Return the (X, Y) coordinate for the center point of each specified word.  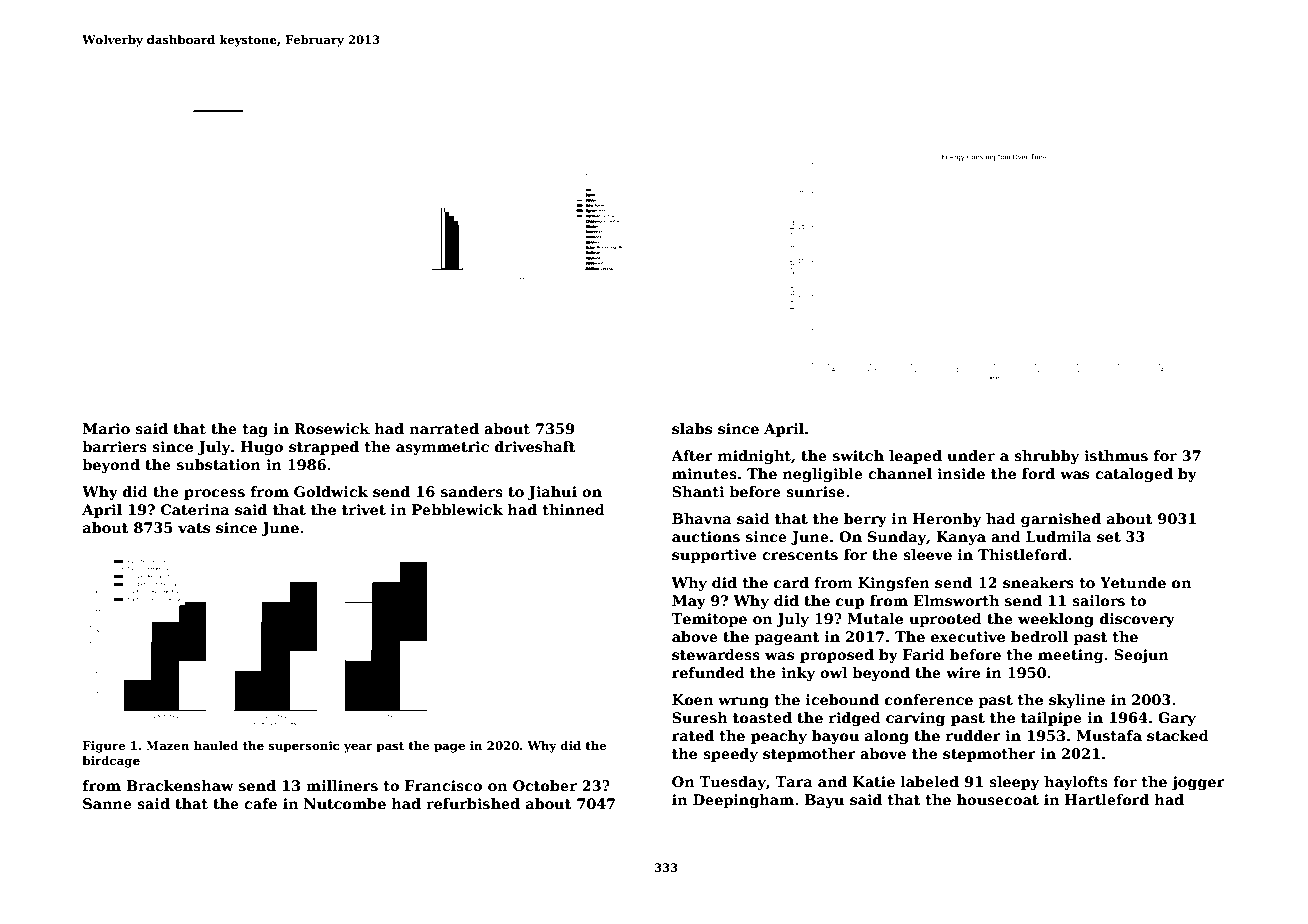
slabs (692, 428)
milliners (342, 785)
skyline (1077, 701)
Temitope (709, 620)
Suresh (700, 717)
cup (850, 603)
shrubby (1046, 457)
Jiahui (552, 493)
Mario (106, 428)
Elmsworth (956, 600)
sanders (472, 491)
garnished (1061, 520)
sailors (1098, 600)
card (791, 582)
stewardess (716, 654)
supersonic (304, 747)
